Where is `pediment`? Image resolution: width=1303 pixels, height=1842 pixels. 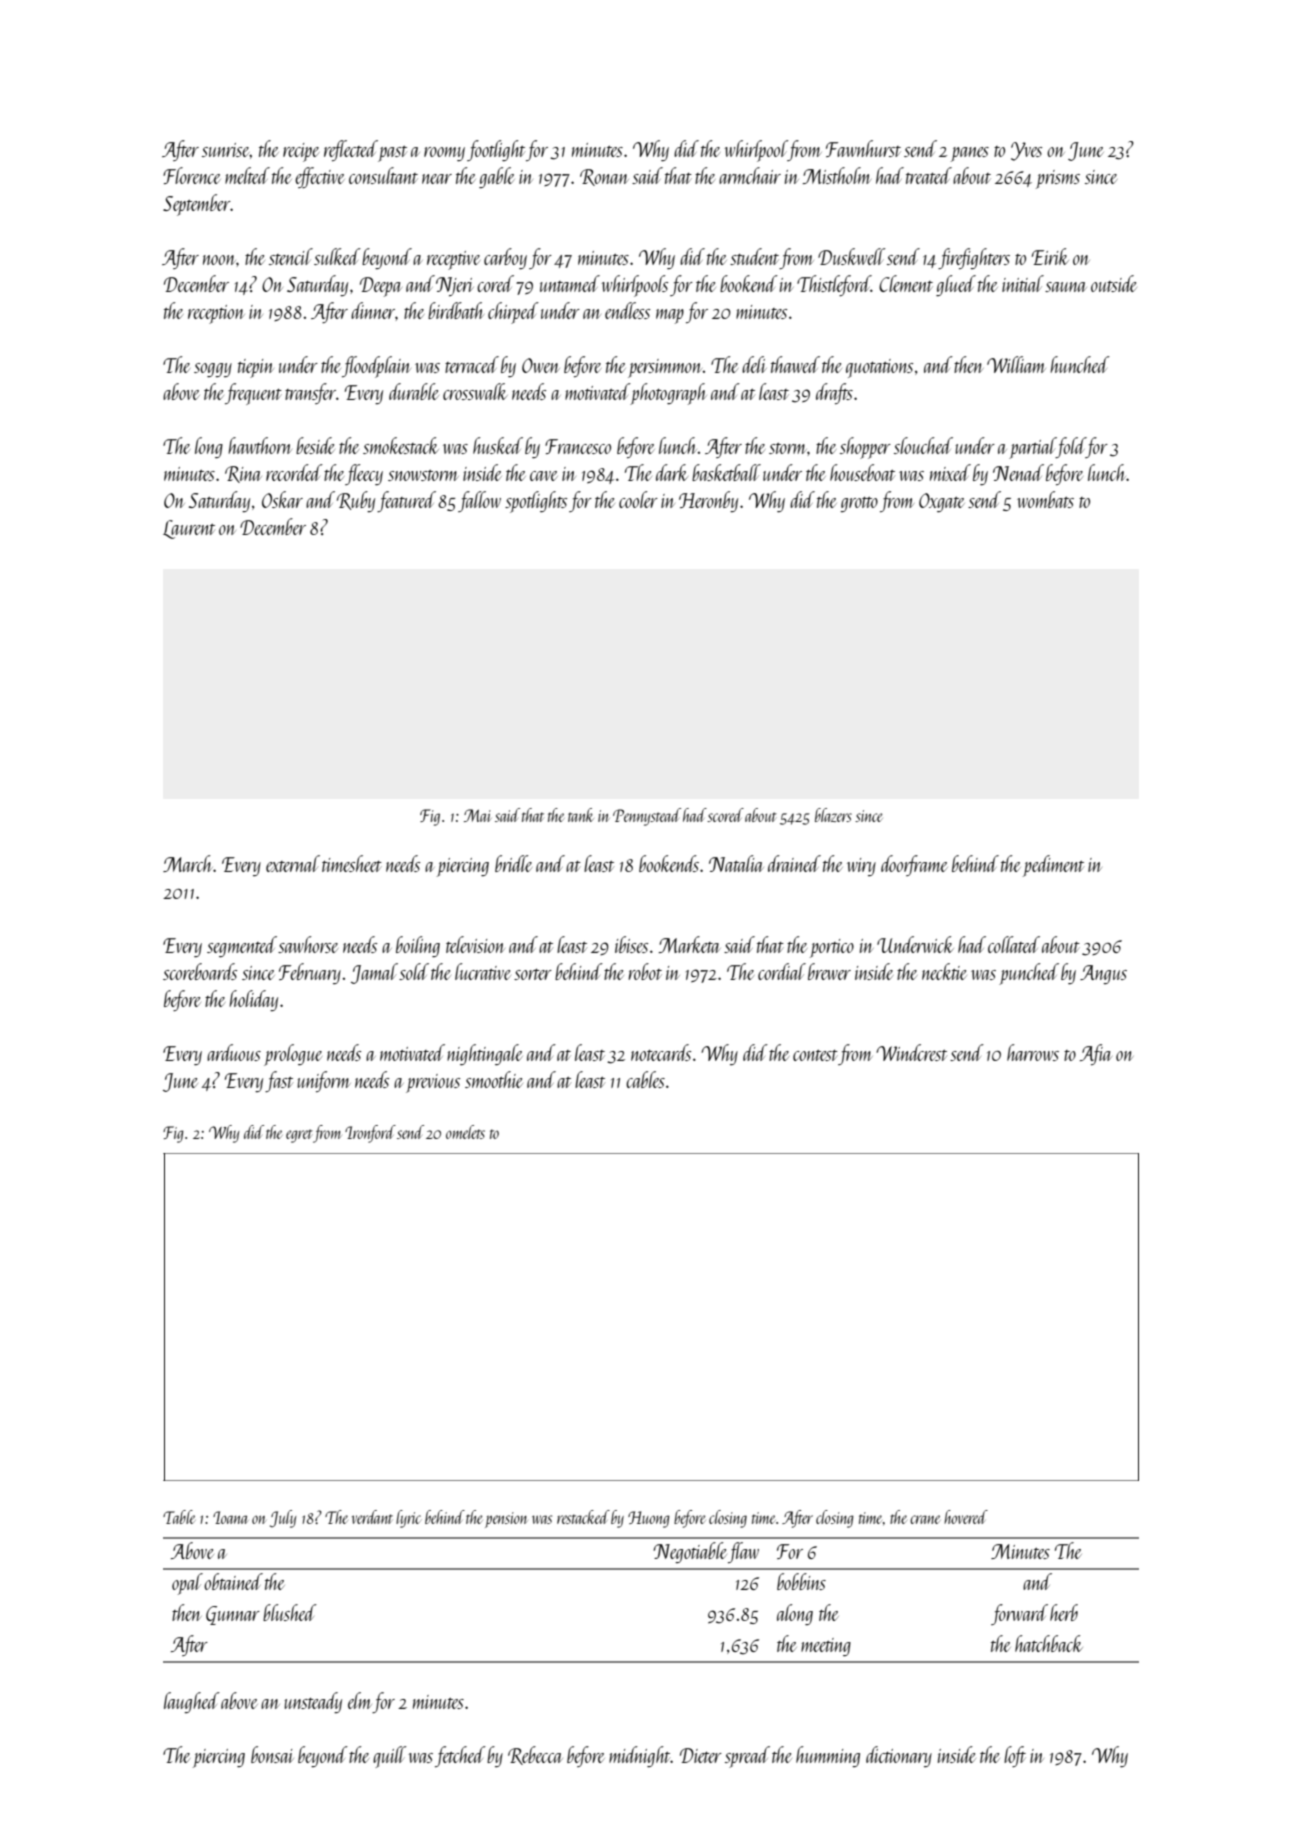
pediment is located at coordinates (1053, 866).
